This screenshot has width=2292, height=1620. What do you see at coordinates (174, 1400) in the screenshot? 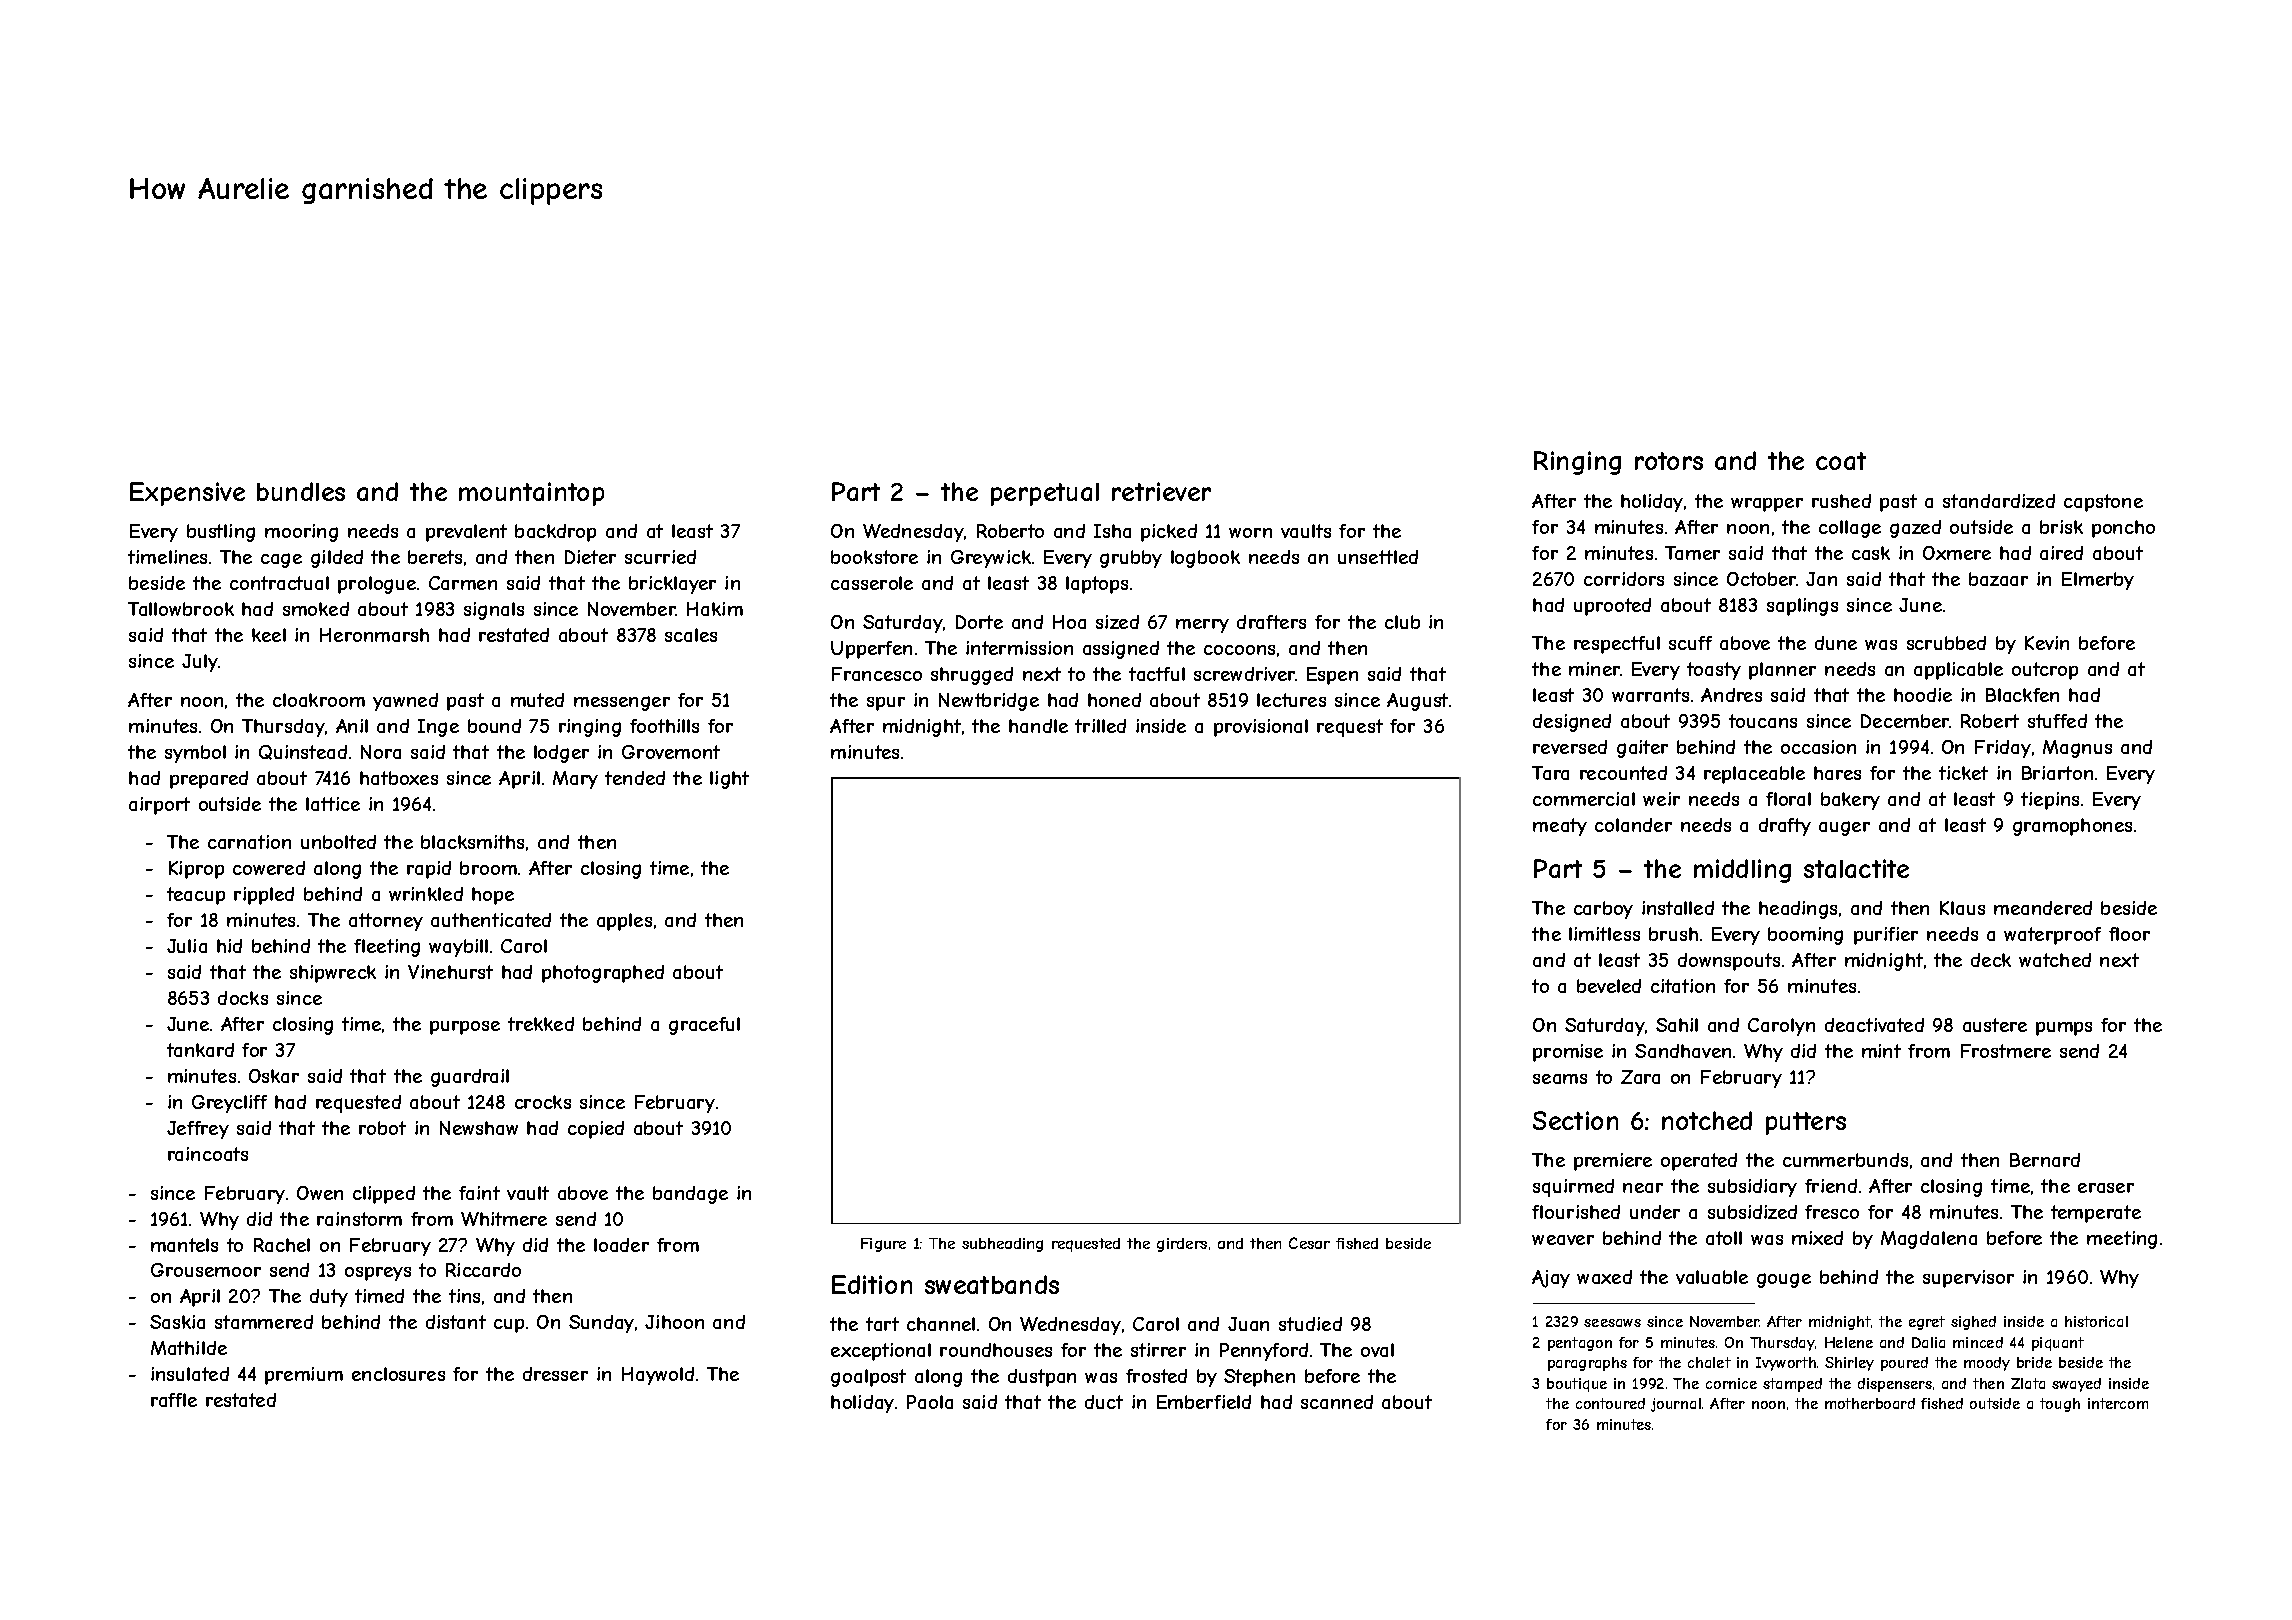
I see `raffle` at bounding box center [174, 1400].
